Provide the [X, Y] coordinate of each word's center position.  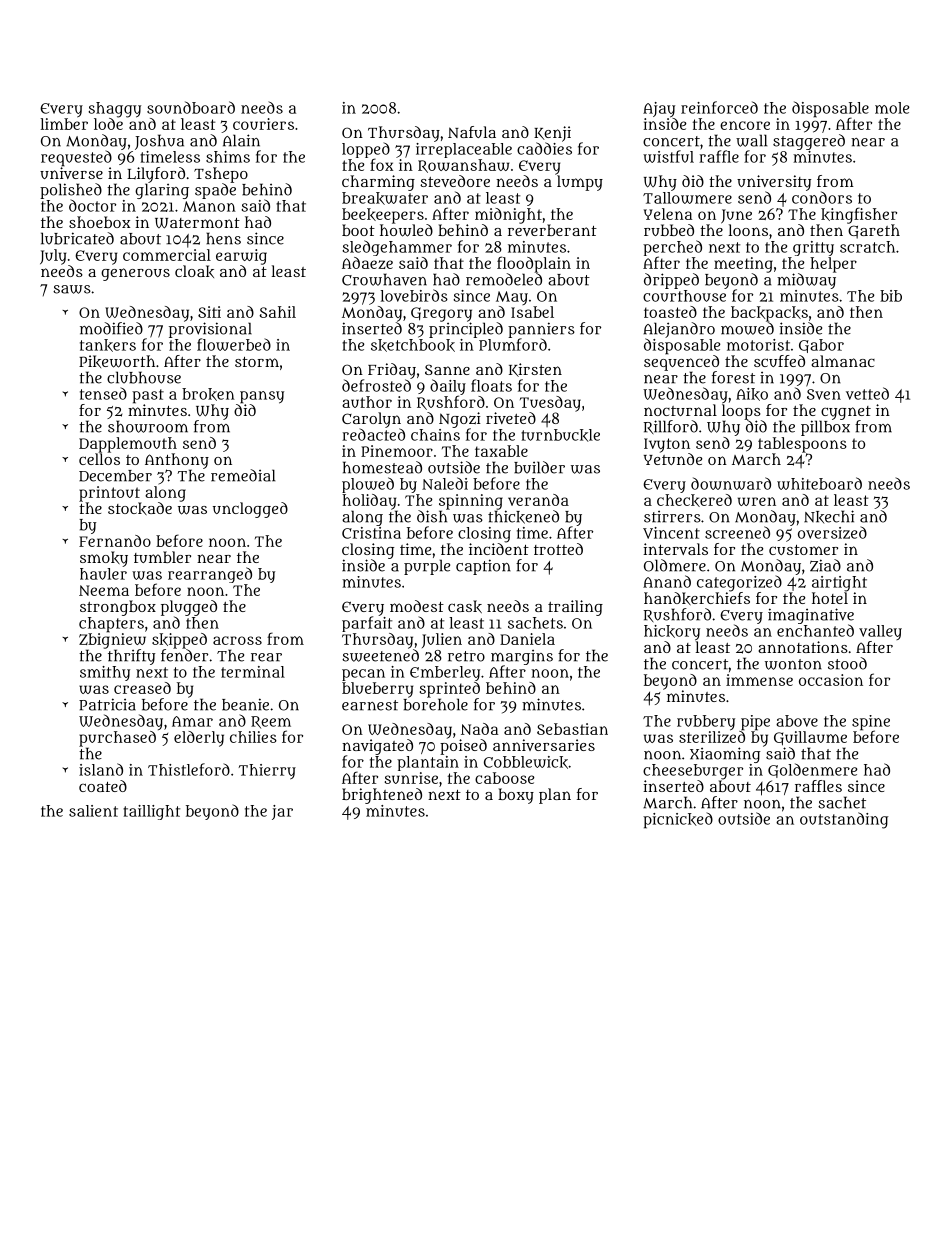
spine [871, 723]
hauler [103, 574]
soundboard [191, 107]
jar [282, 812]
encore [745, 125]
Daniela [527, 639]
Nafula [472, 132]
